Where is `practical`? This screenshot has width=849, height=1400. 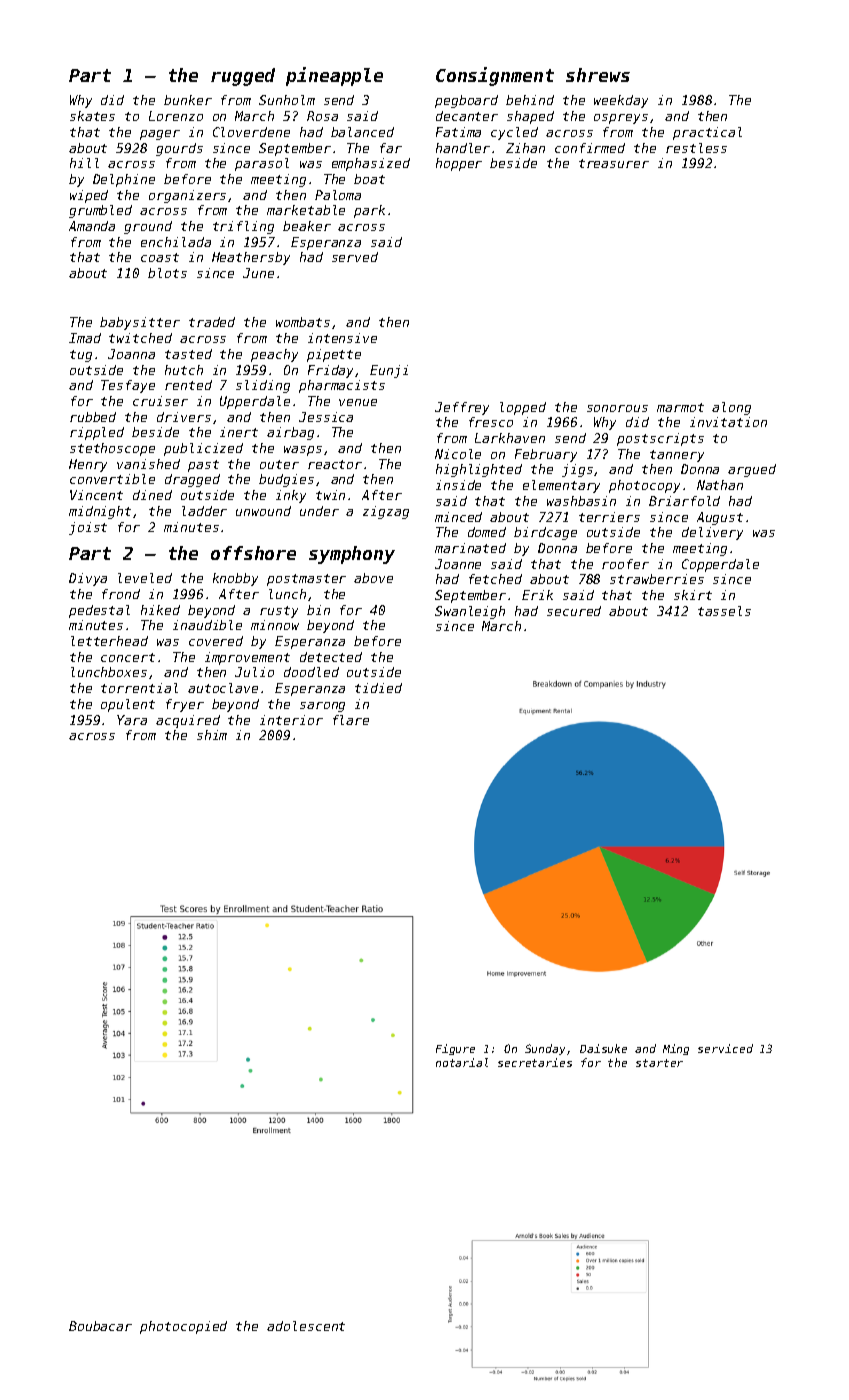
practical is located at coordinates (707, 133).
